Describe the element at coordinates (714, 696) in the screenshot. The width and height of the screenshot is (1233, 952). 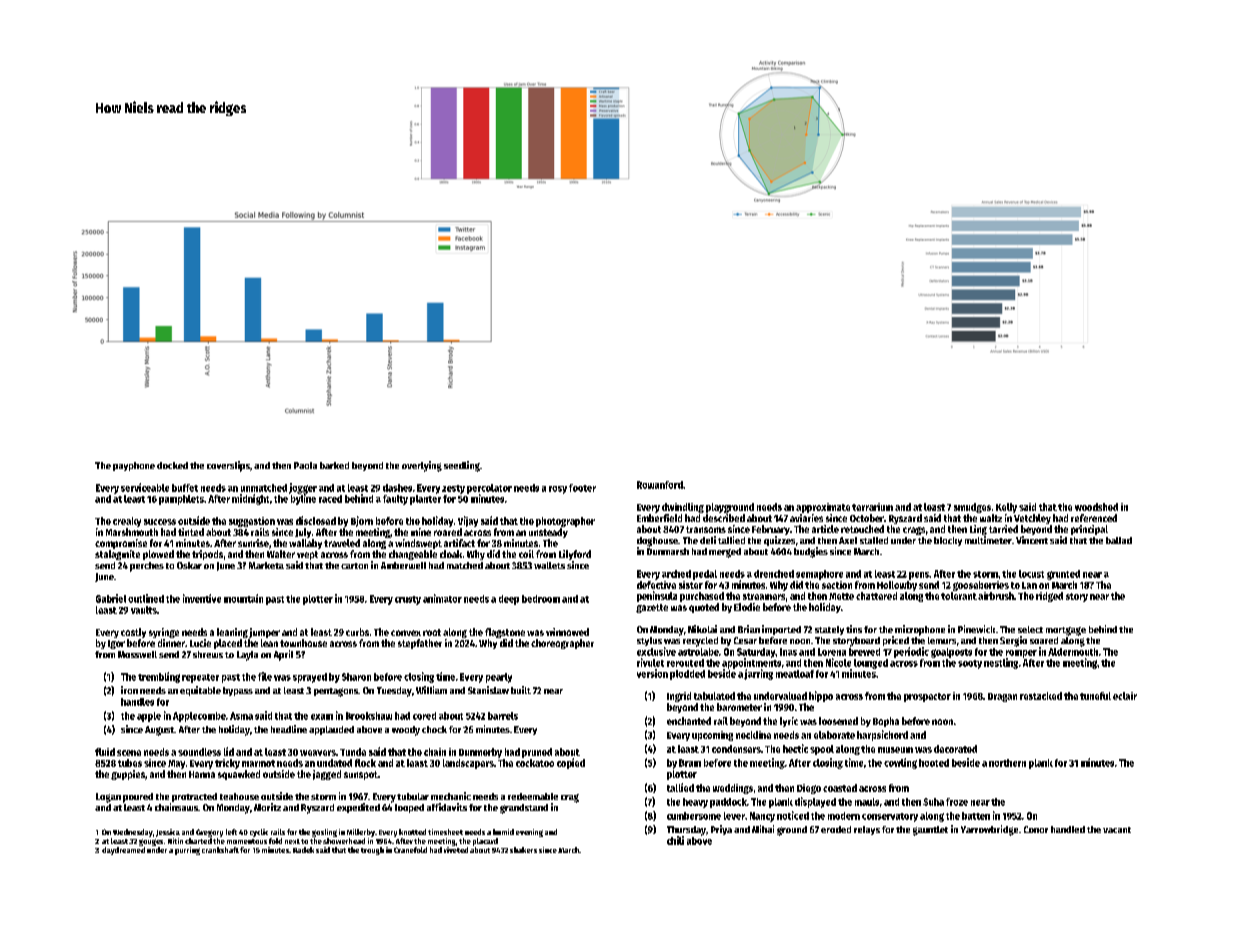
I see `tabulated` at that location.
